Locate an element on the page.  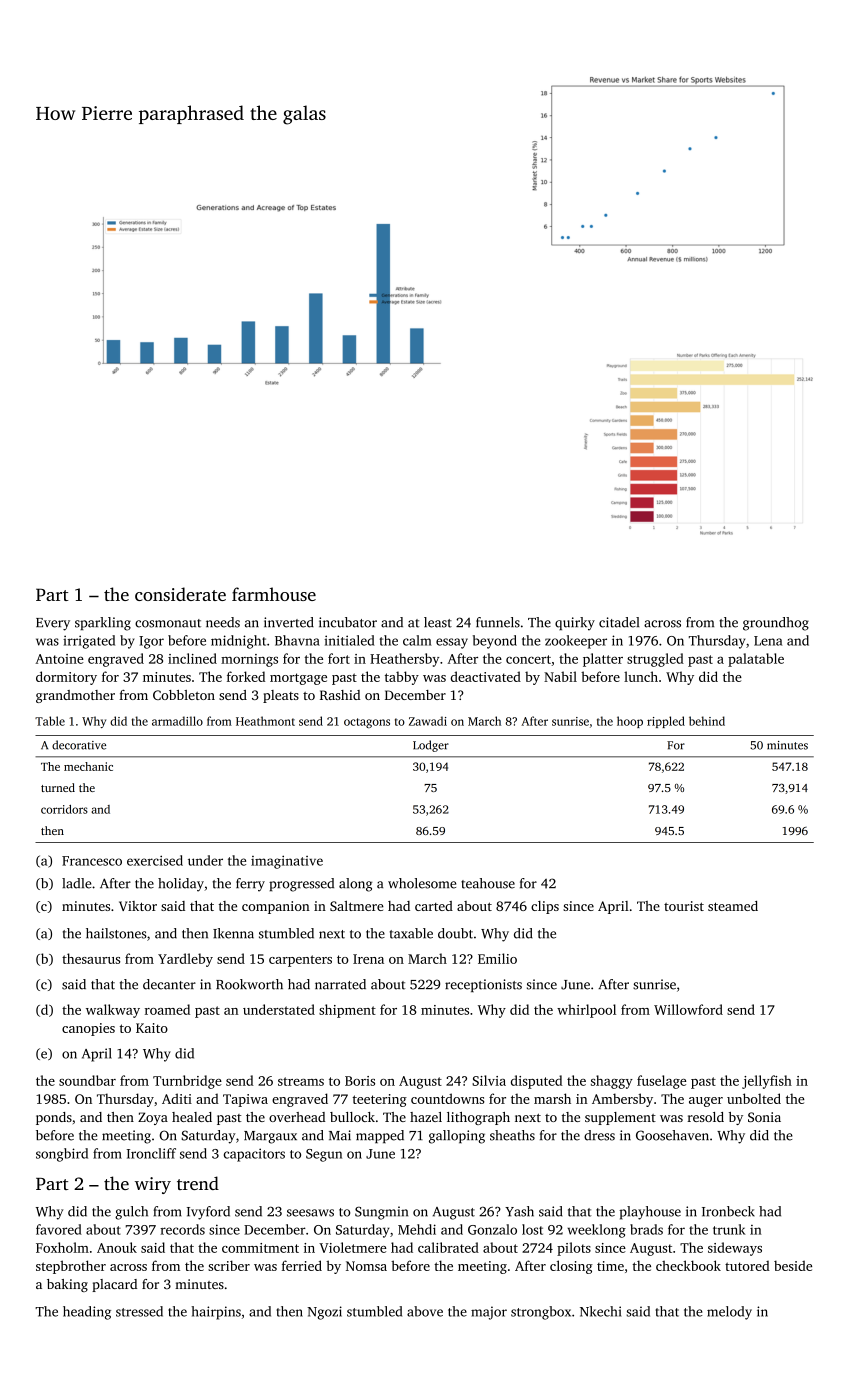
Yash is located at coordinates (519, 1211).
